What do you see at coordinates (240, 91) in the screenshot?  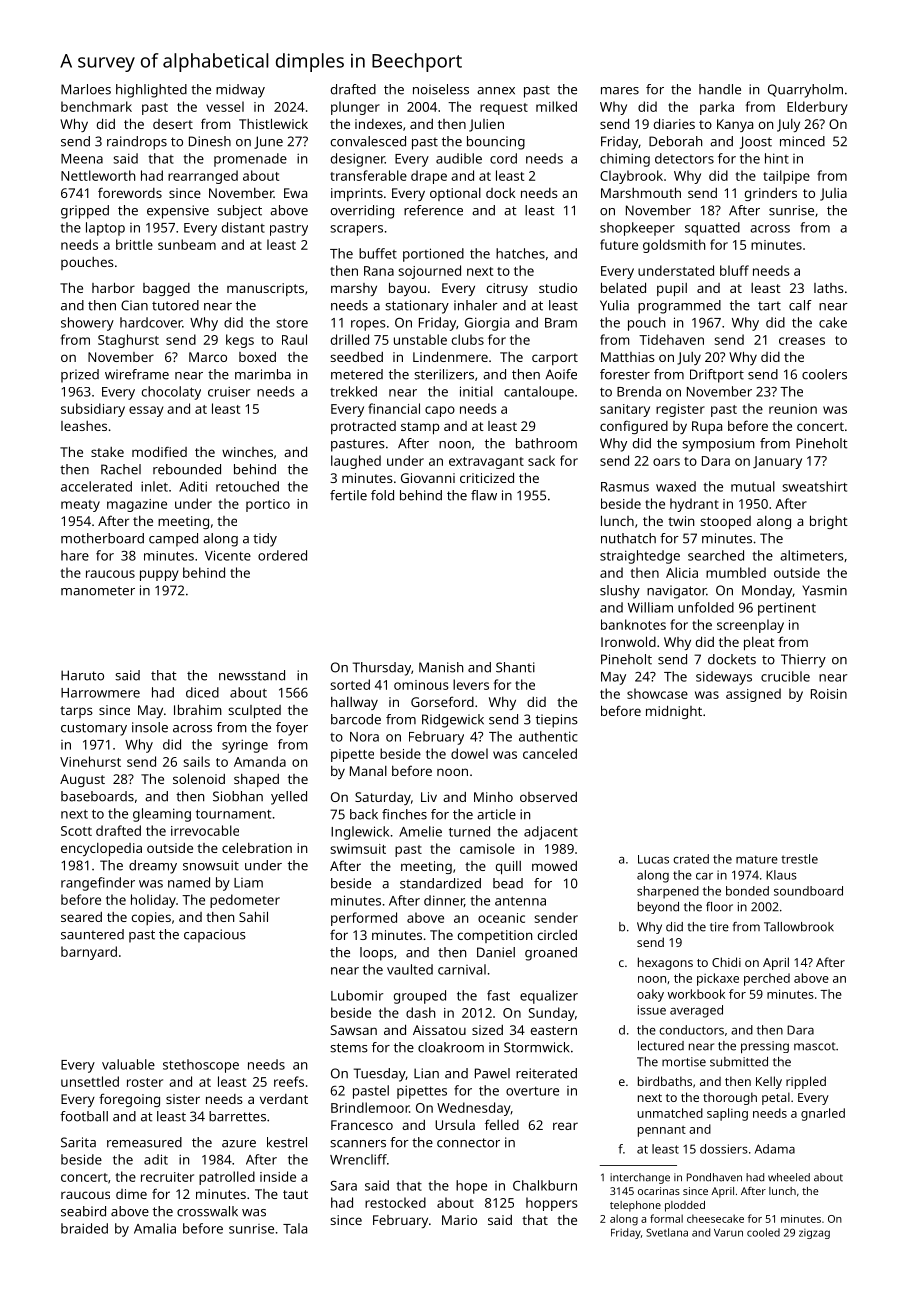 I see `midway` at bounding box center [240, 91].
